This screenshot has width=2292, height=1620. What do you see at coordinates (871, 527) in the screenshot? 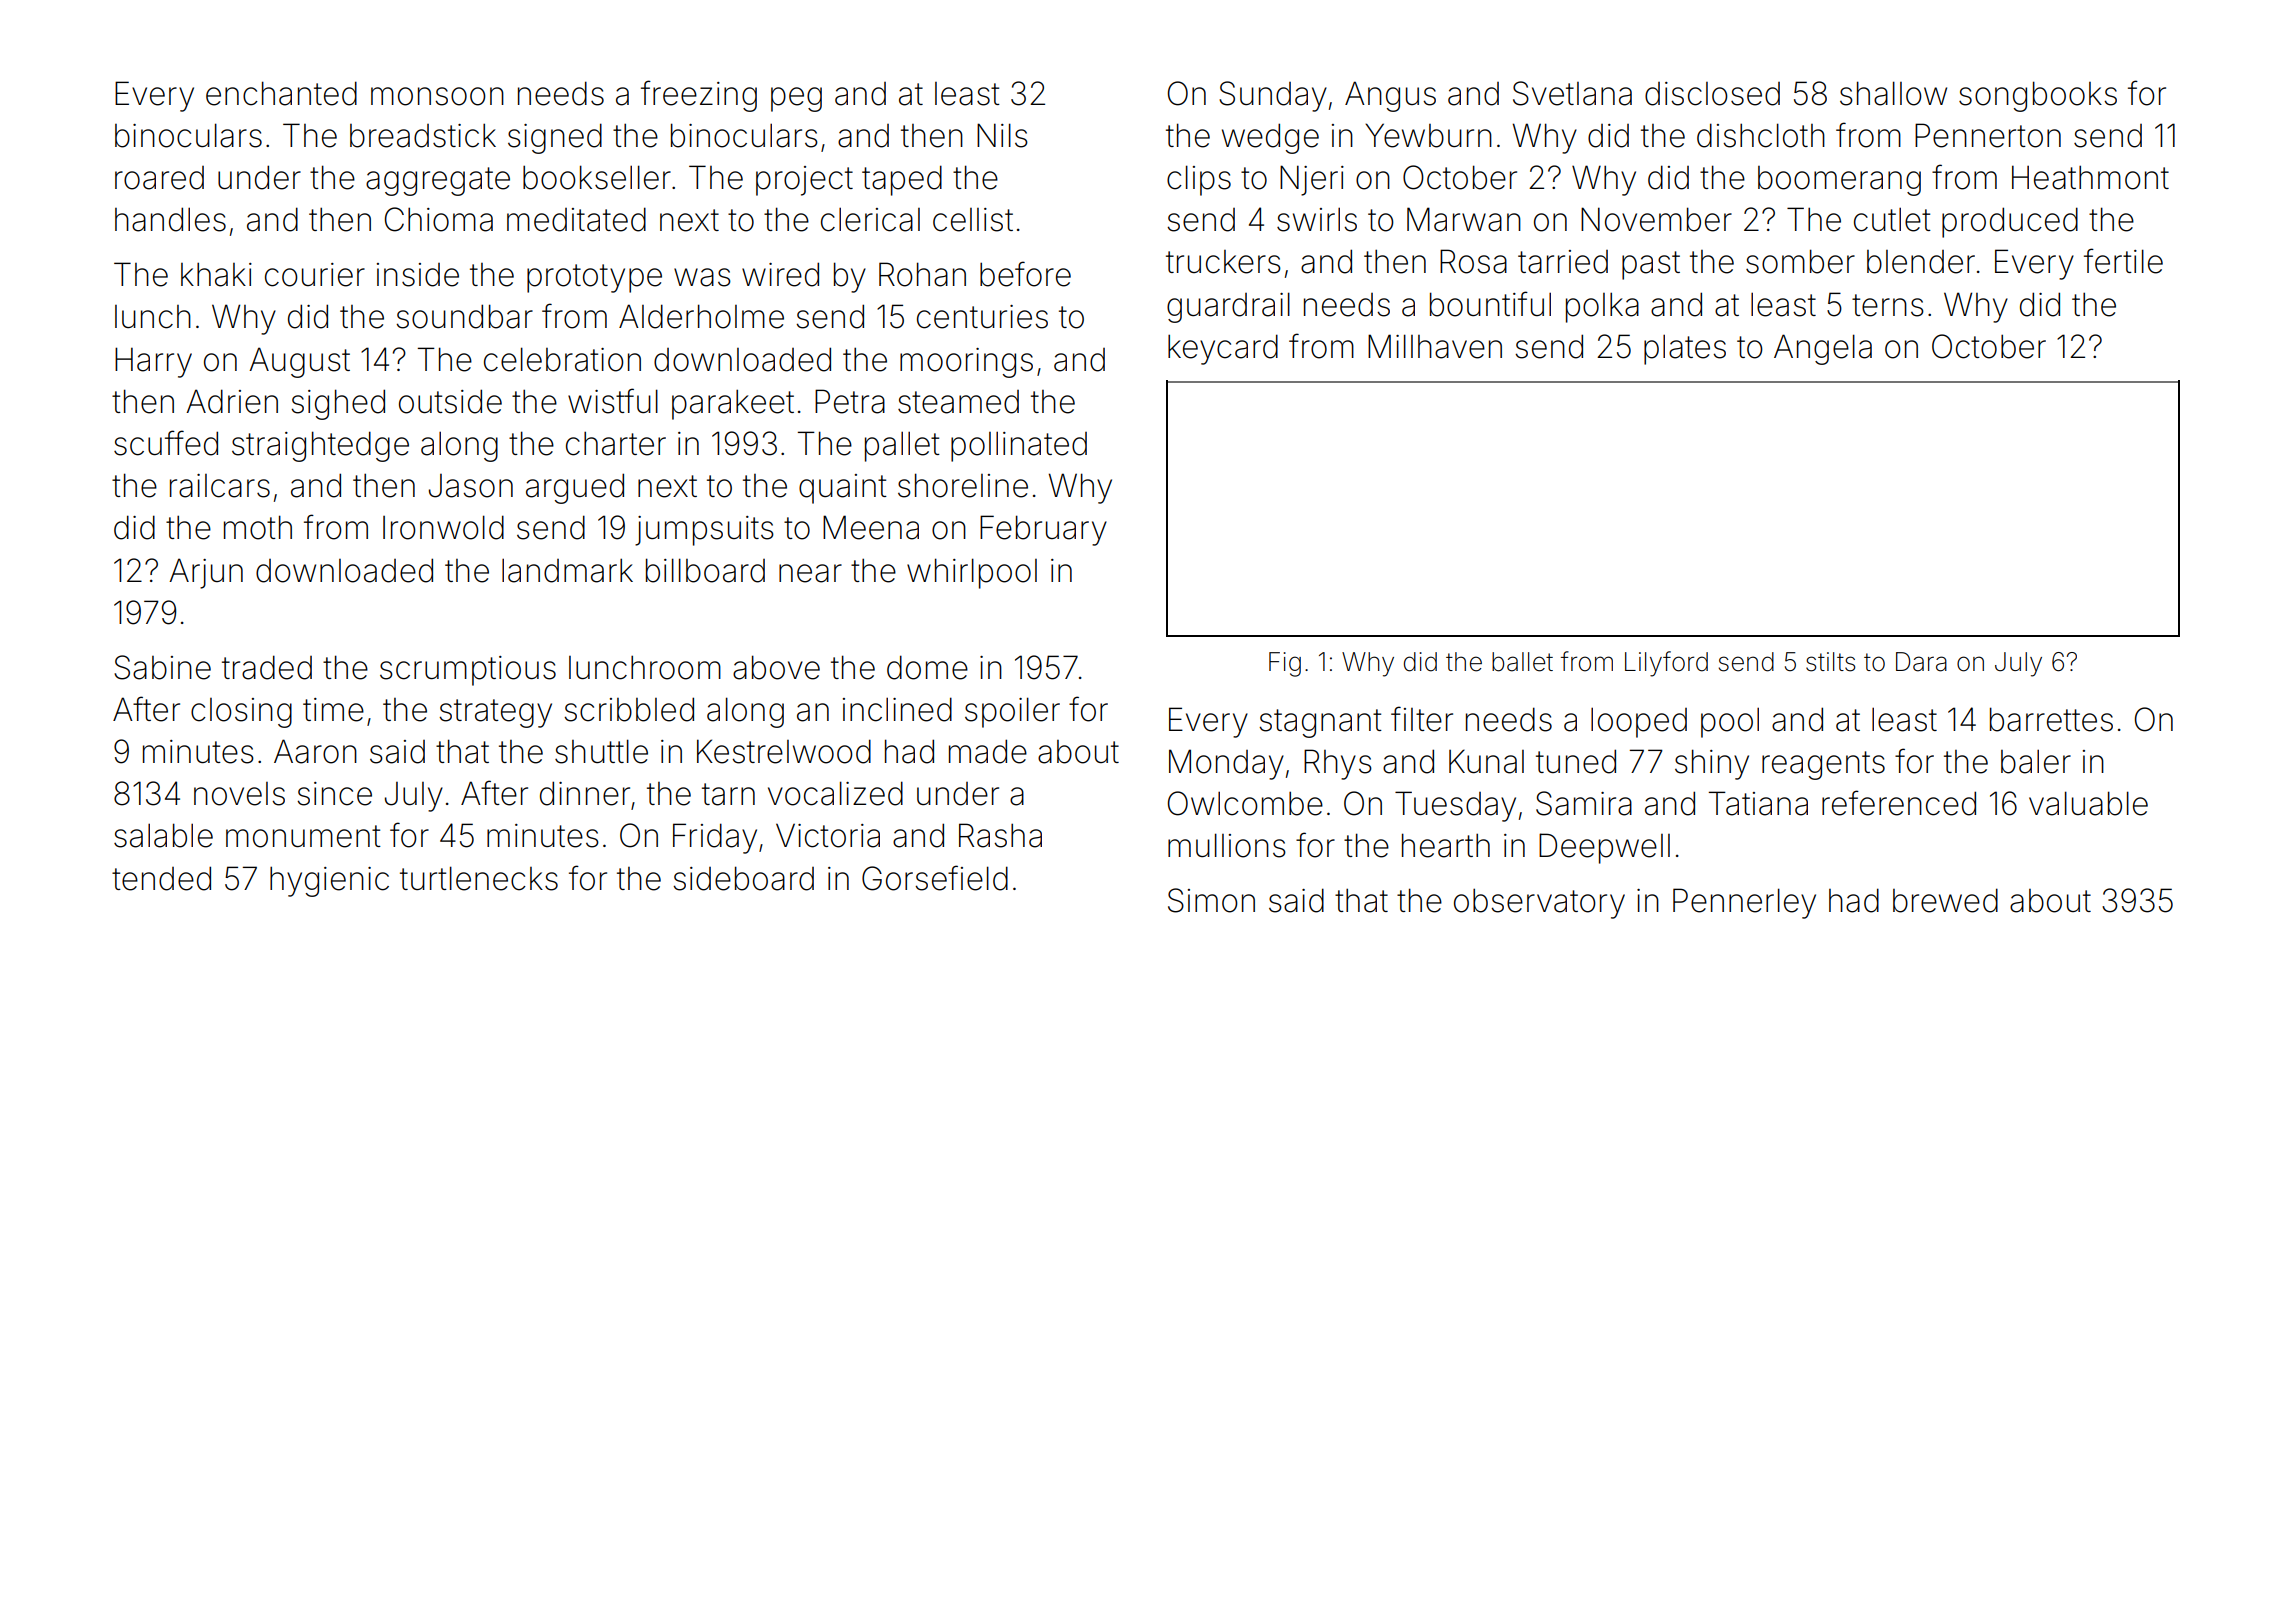
I see `Meena` at bounding box center [871, 527].
